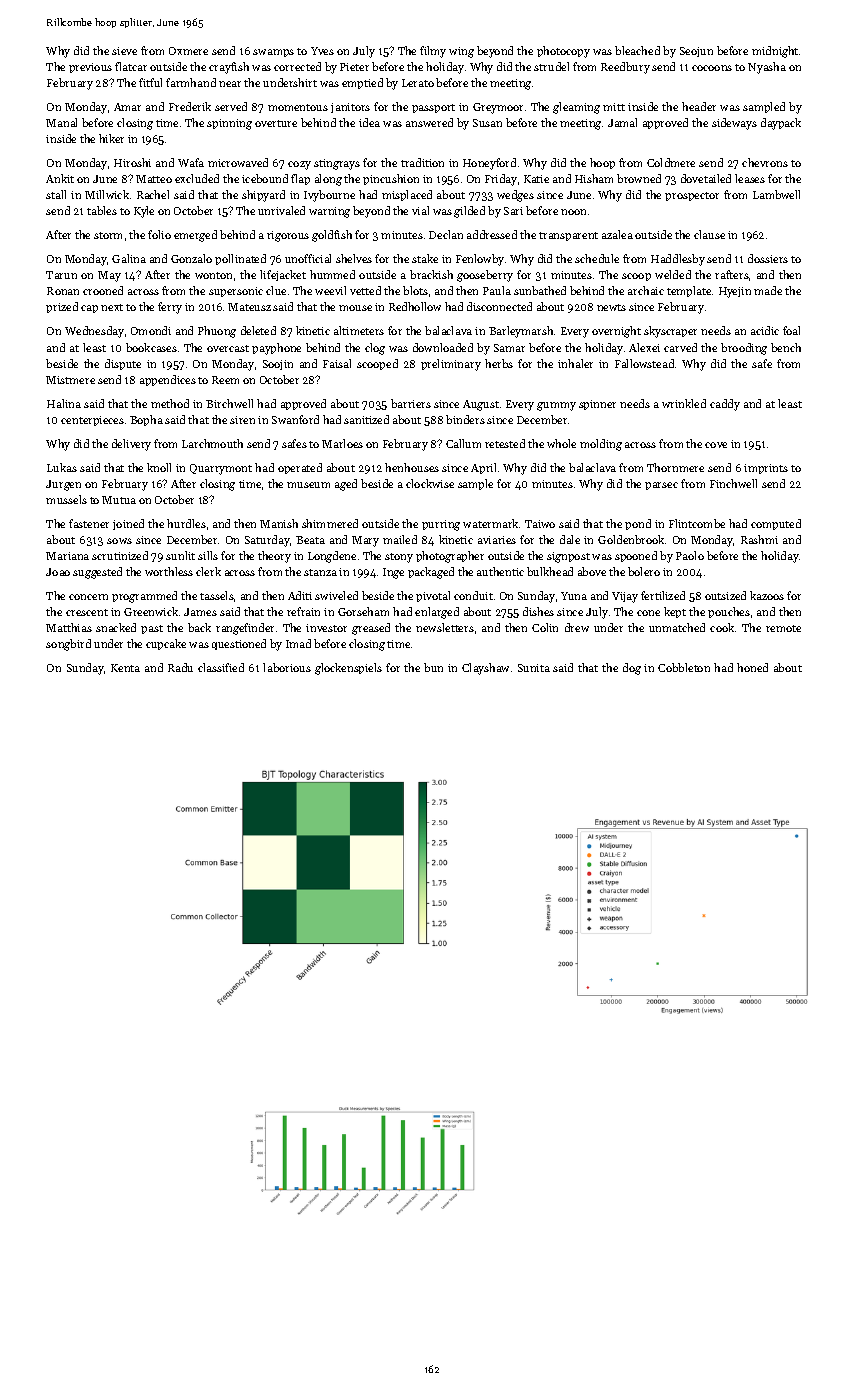 This page has height=1400, width=849. I want to click on Kenta, so click(125, 668).
